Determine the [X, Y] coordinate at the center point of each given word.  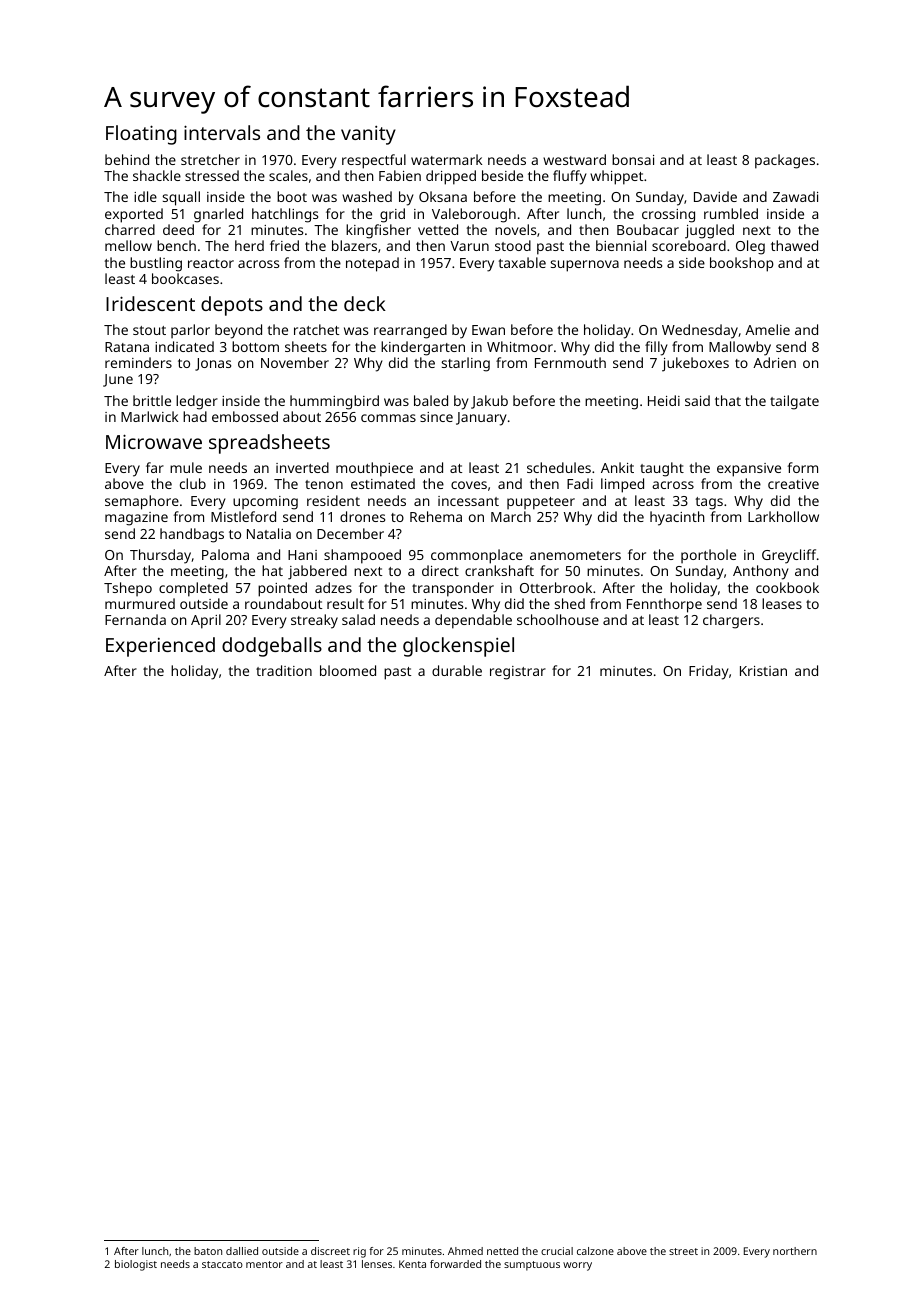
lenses [377, 1264]
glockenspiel [458, 647]
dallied [242, 1251]
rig [359, 1252]
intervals [222, 132]
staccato [222, 1264]
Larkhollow [783, 516]
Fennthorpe [664, 605]
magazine [136, 519]
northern [795, 1251]
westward [574, 159]
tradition [284, 670]
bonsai [633, 159]
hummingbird [334, 402]
